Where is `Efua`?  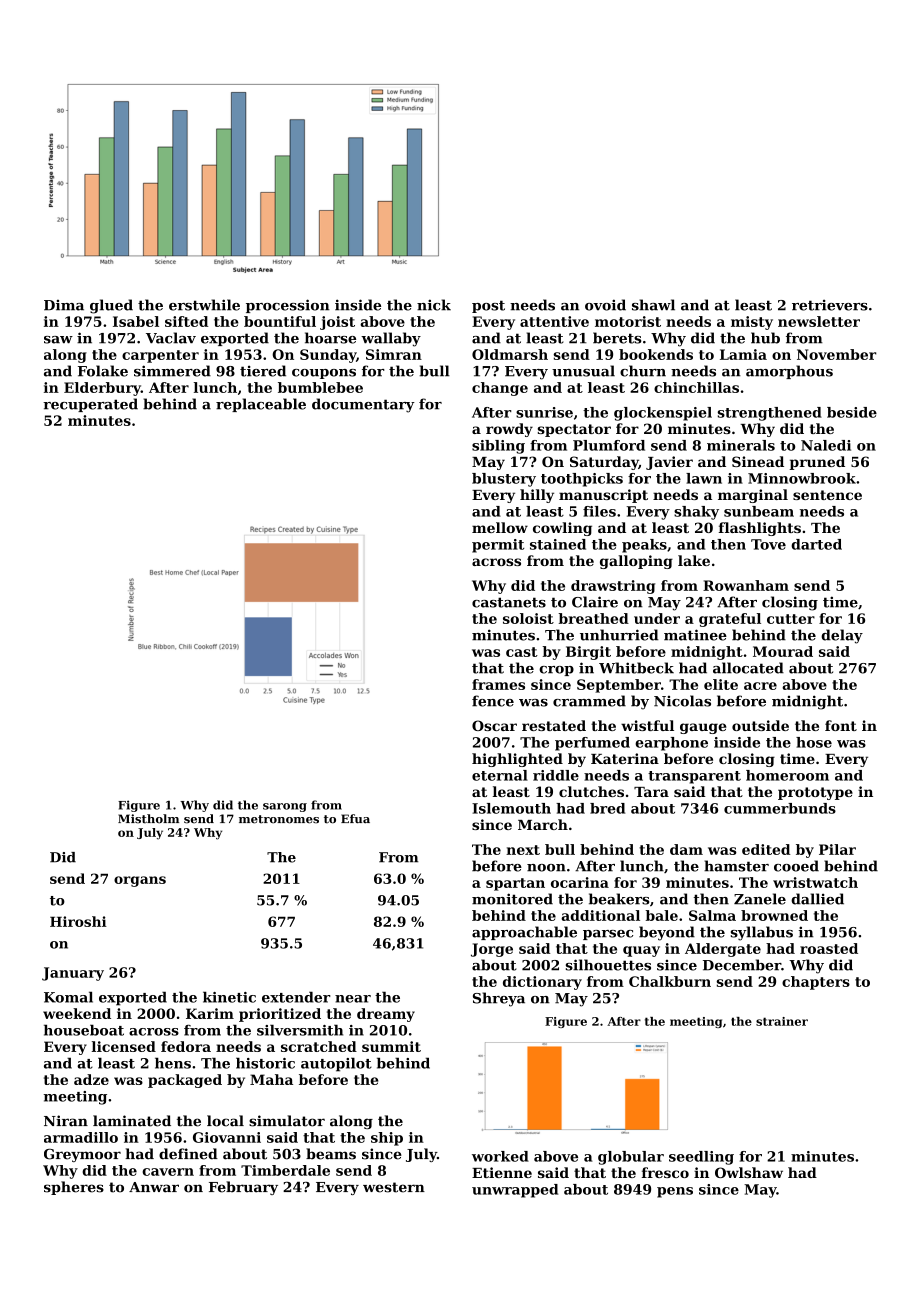
Efua is located at coordinates (355, 819).
